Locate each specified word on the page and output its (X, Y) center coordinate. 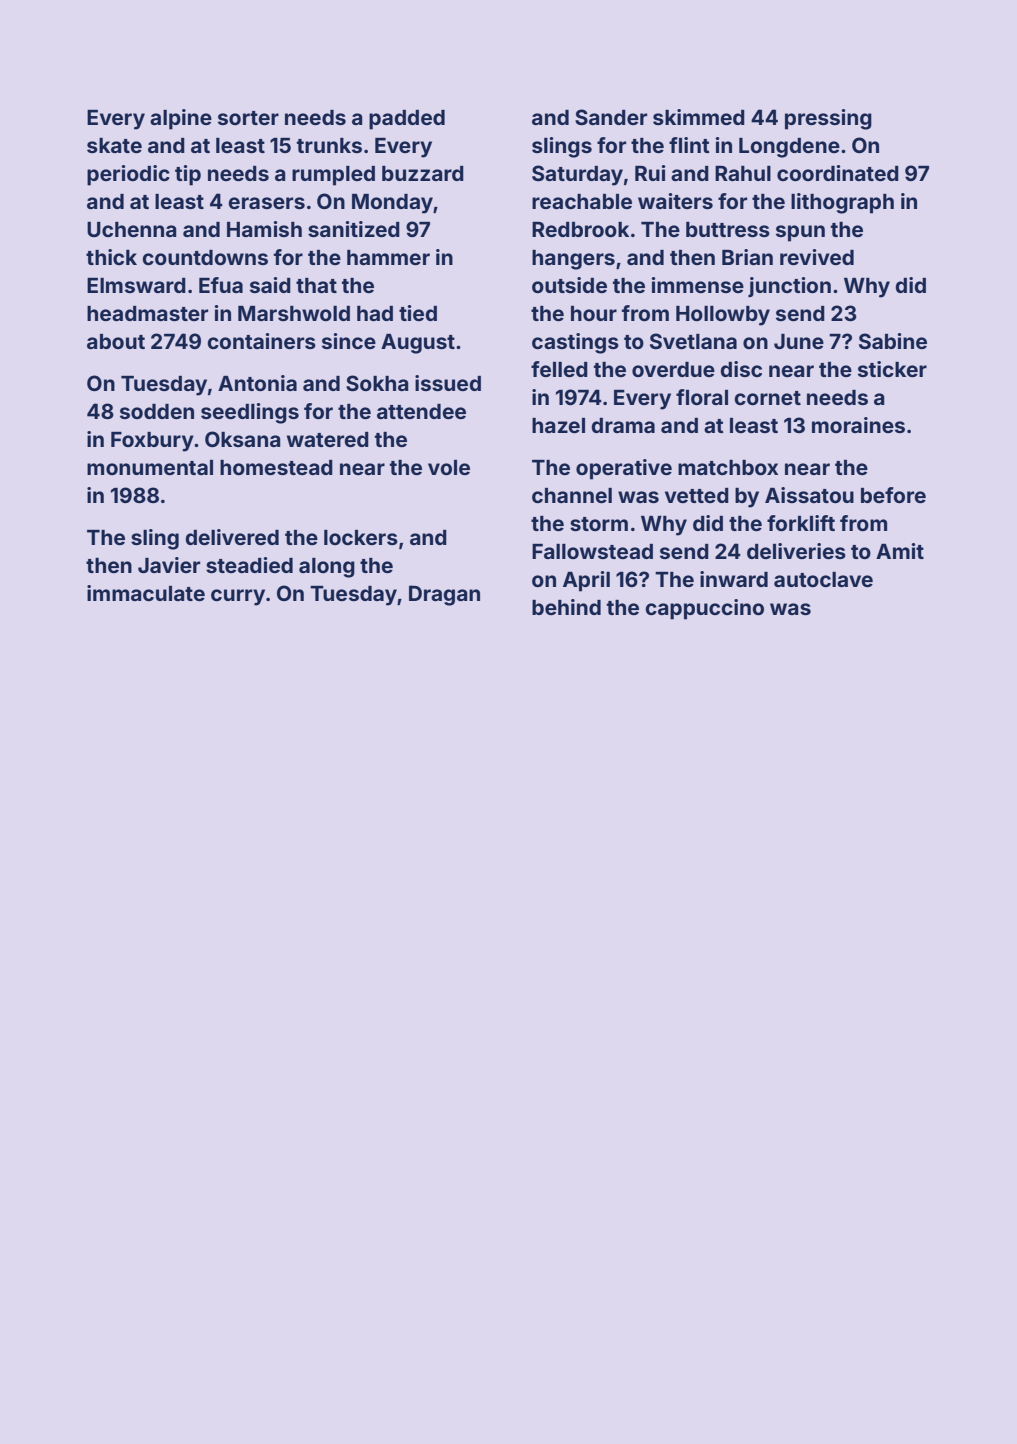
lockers (361, 537)
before (893, 495)
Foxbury (152, 442)
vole (449, 467)
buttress (728, 229)
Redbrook (580, 229)
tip (188, 175)
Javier (169, 565)
